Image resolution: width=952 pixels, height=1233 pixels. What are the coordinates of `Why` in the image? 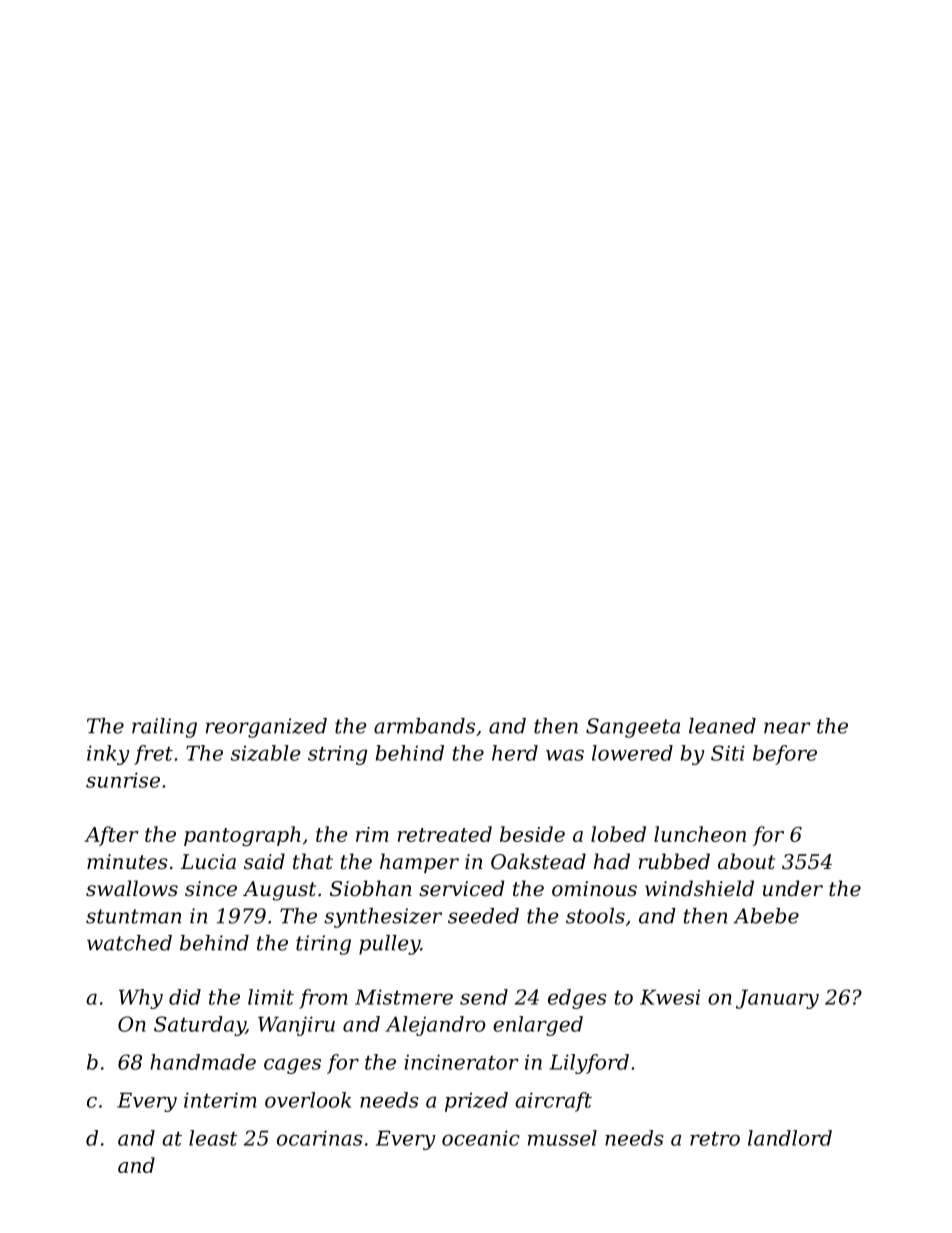 It's located at (141, 999).
